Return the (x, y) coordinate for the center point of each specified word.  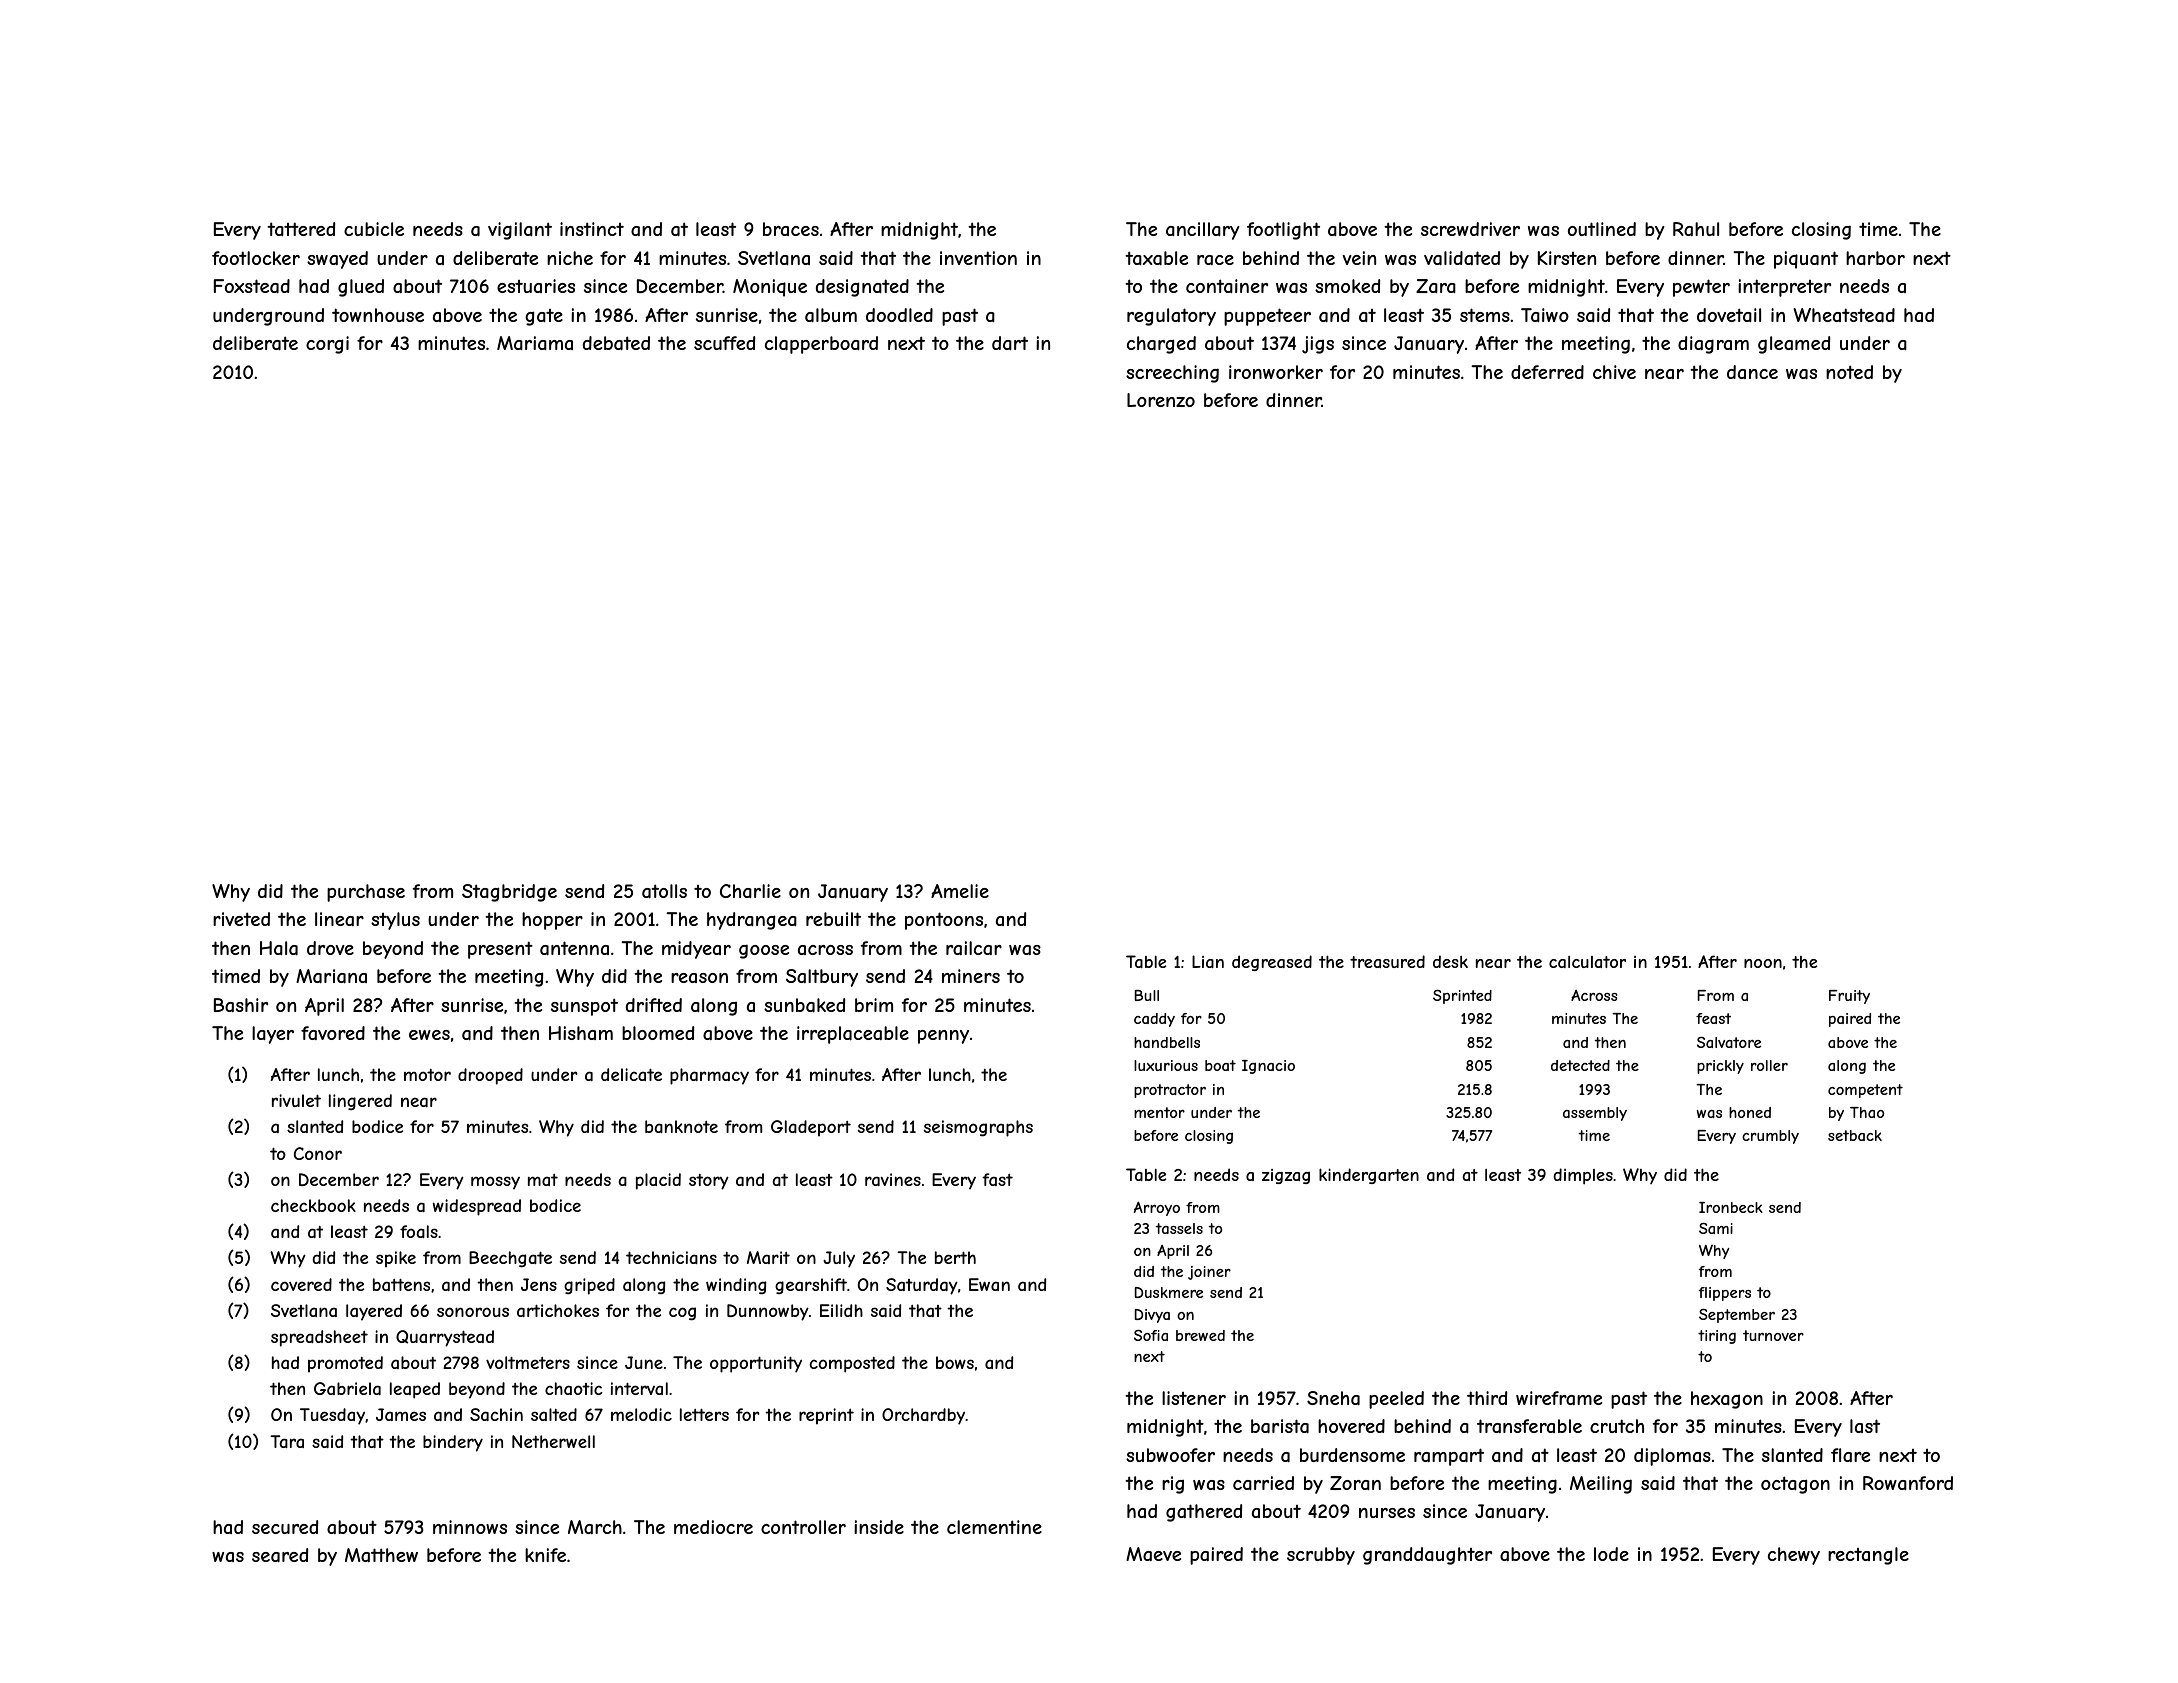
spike (396, 1259)
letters (704, 1414)
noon (1763, 963)
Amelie (960, 891)
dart (1010, 343)
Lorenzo (1161, 400)
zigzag (1286, 1176)
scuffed (724, 343)
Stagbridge (509, 893)
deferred (1547, 372)
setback (1855, 1135)
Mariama (535, 343)
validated (1462, 258)
